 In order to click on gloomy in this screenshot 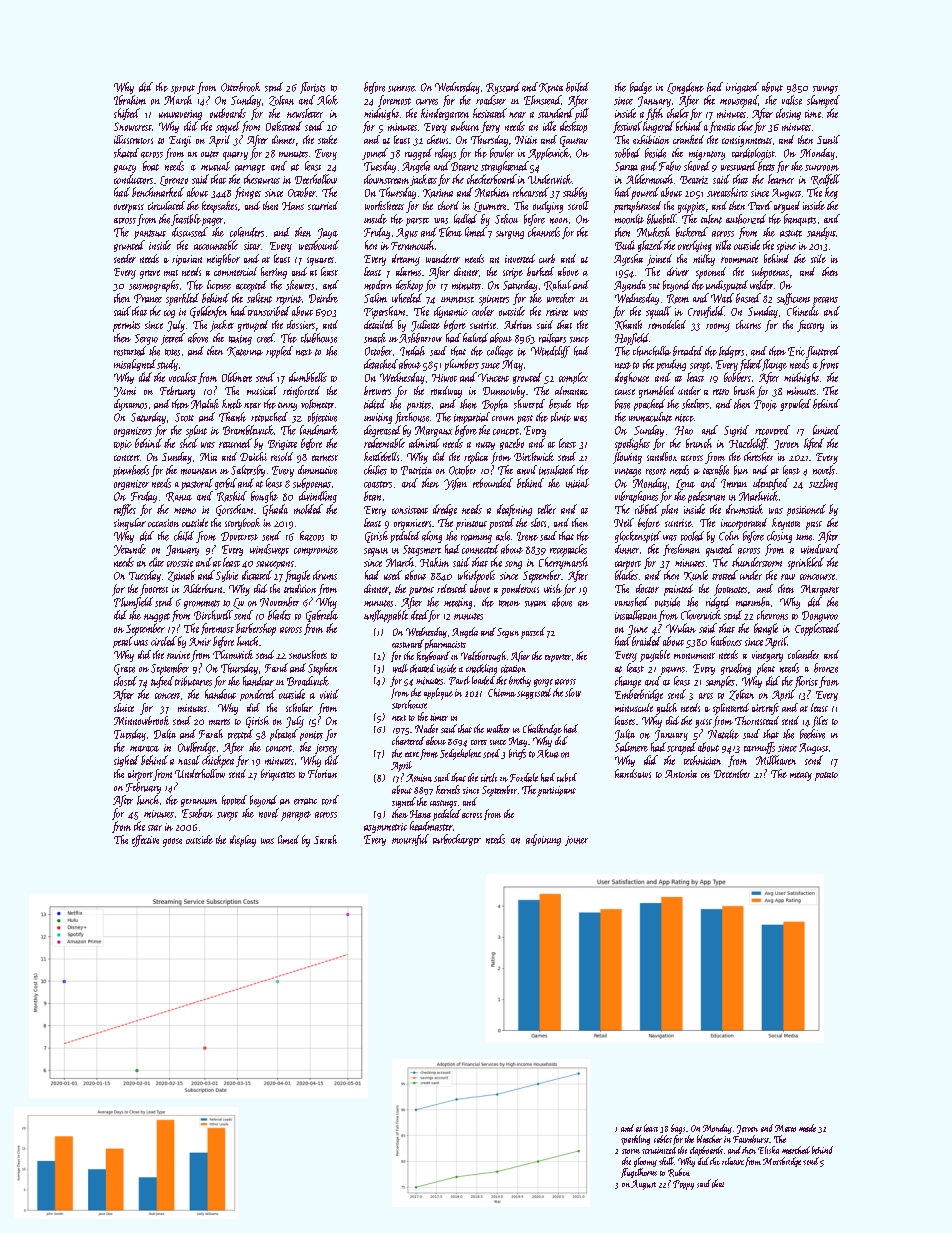, I will do `click(645, 1162)`.
